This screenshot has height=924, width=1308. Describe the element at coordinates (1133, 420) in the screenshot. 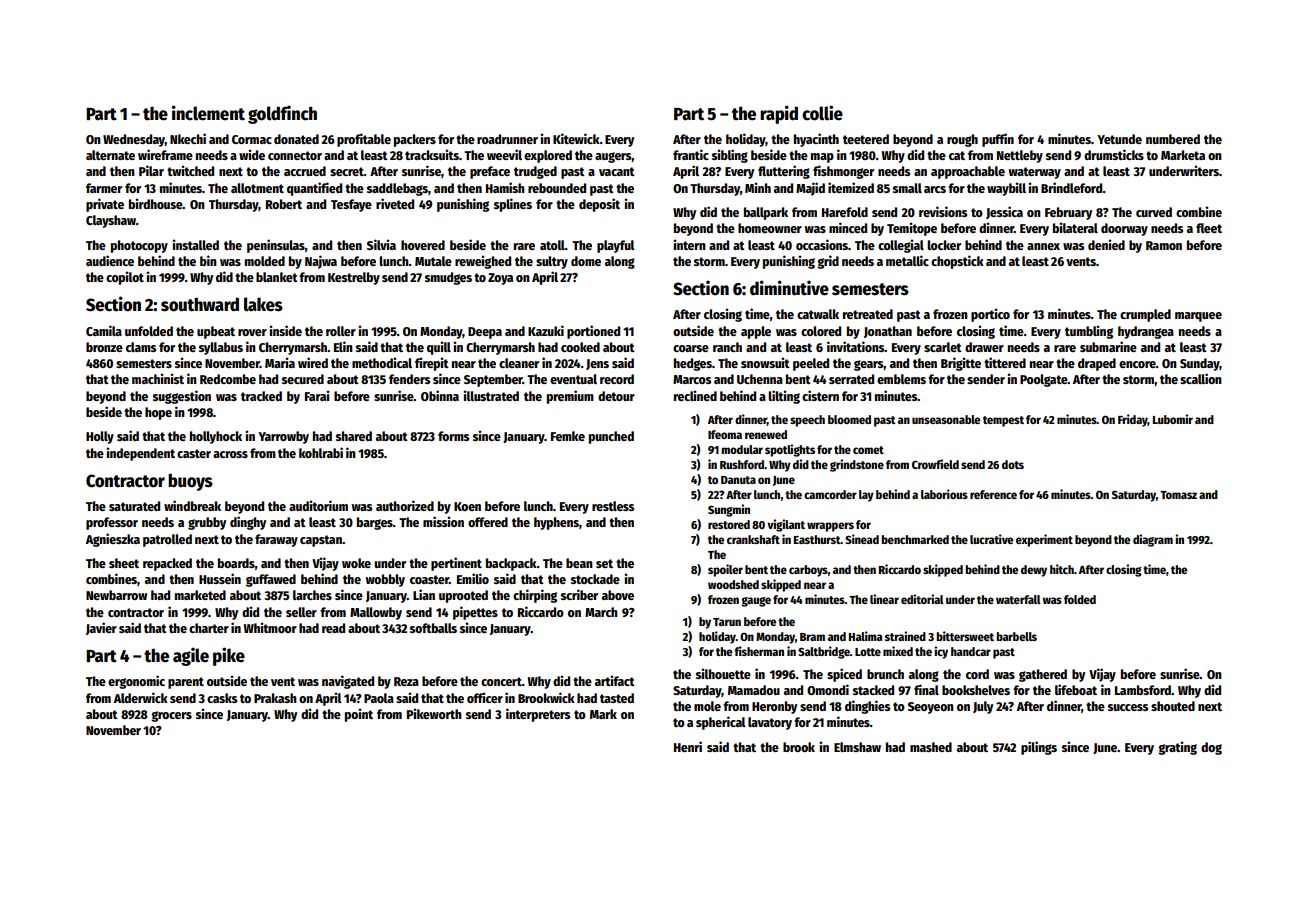

I see `Friday` at that location.
